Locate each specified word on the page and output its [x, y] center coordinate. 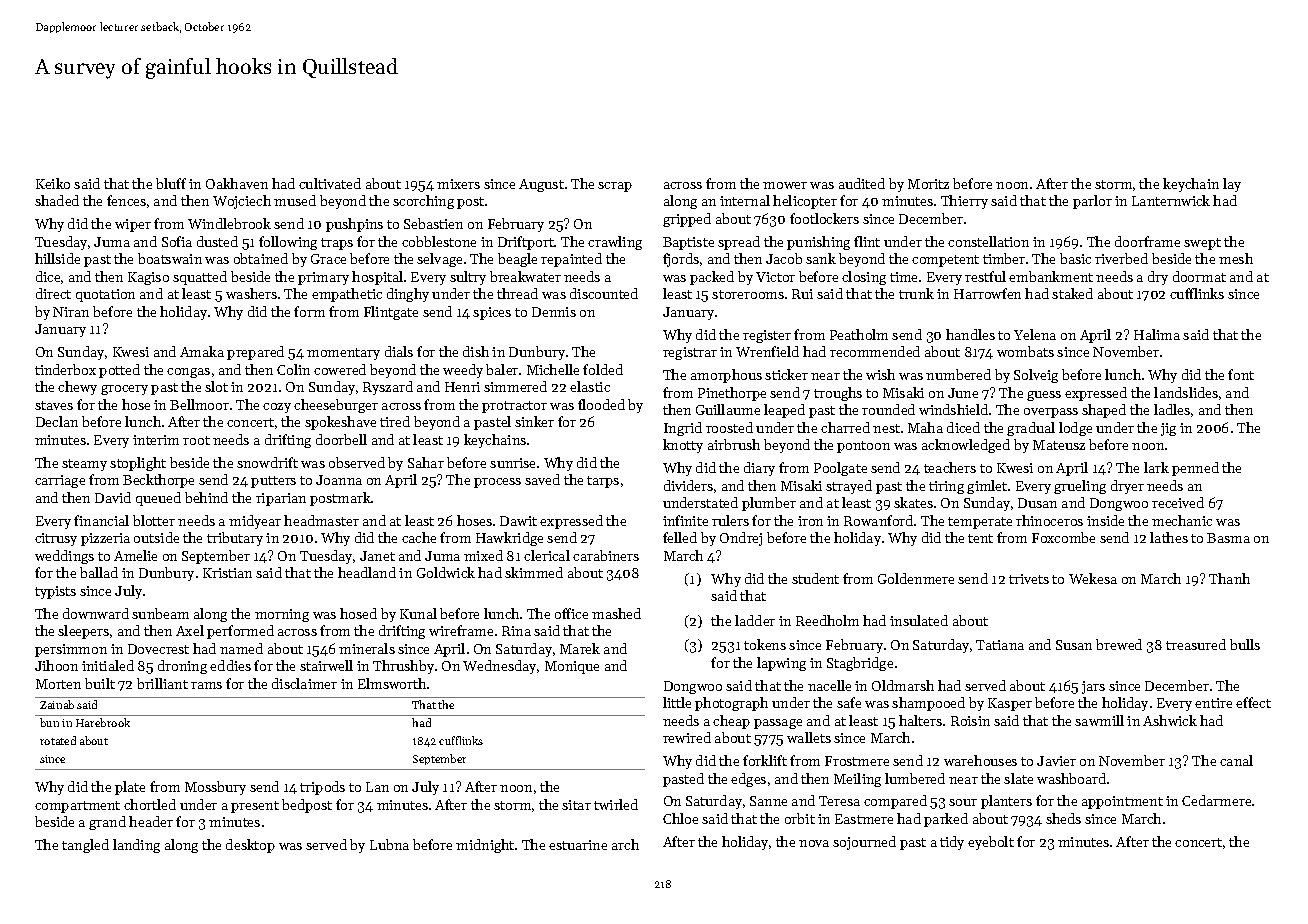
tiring [946, 487]
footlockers [824, 218]
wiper [133, 225]
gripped [687, 220]
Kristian [227, 573]
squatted [200, 278]
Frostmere [857, 761]
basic [1075, 258]
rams [206, 685]
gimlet [987, 487]
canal [1236, 760]
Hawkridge [509, 539]
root [196, 440]
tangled [85, 846]
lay [1232, 185]
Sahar [426, 462]
